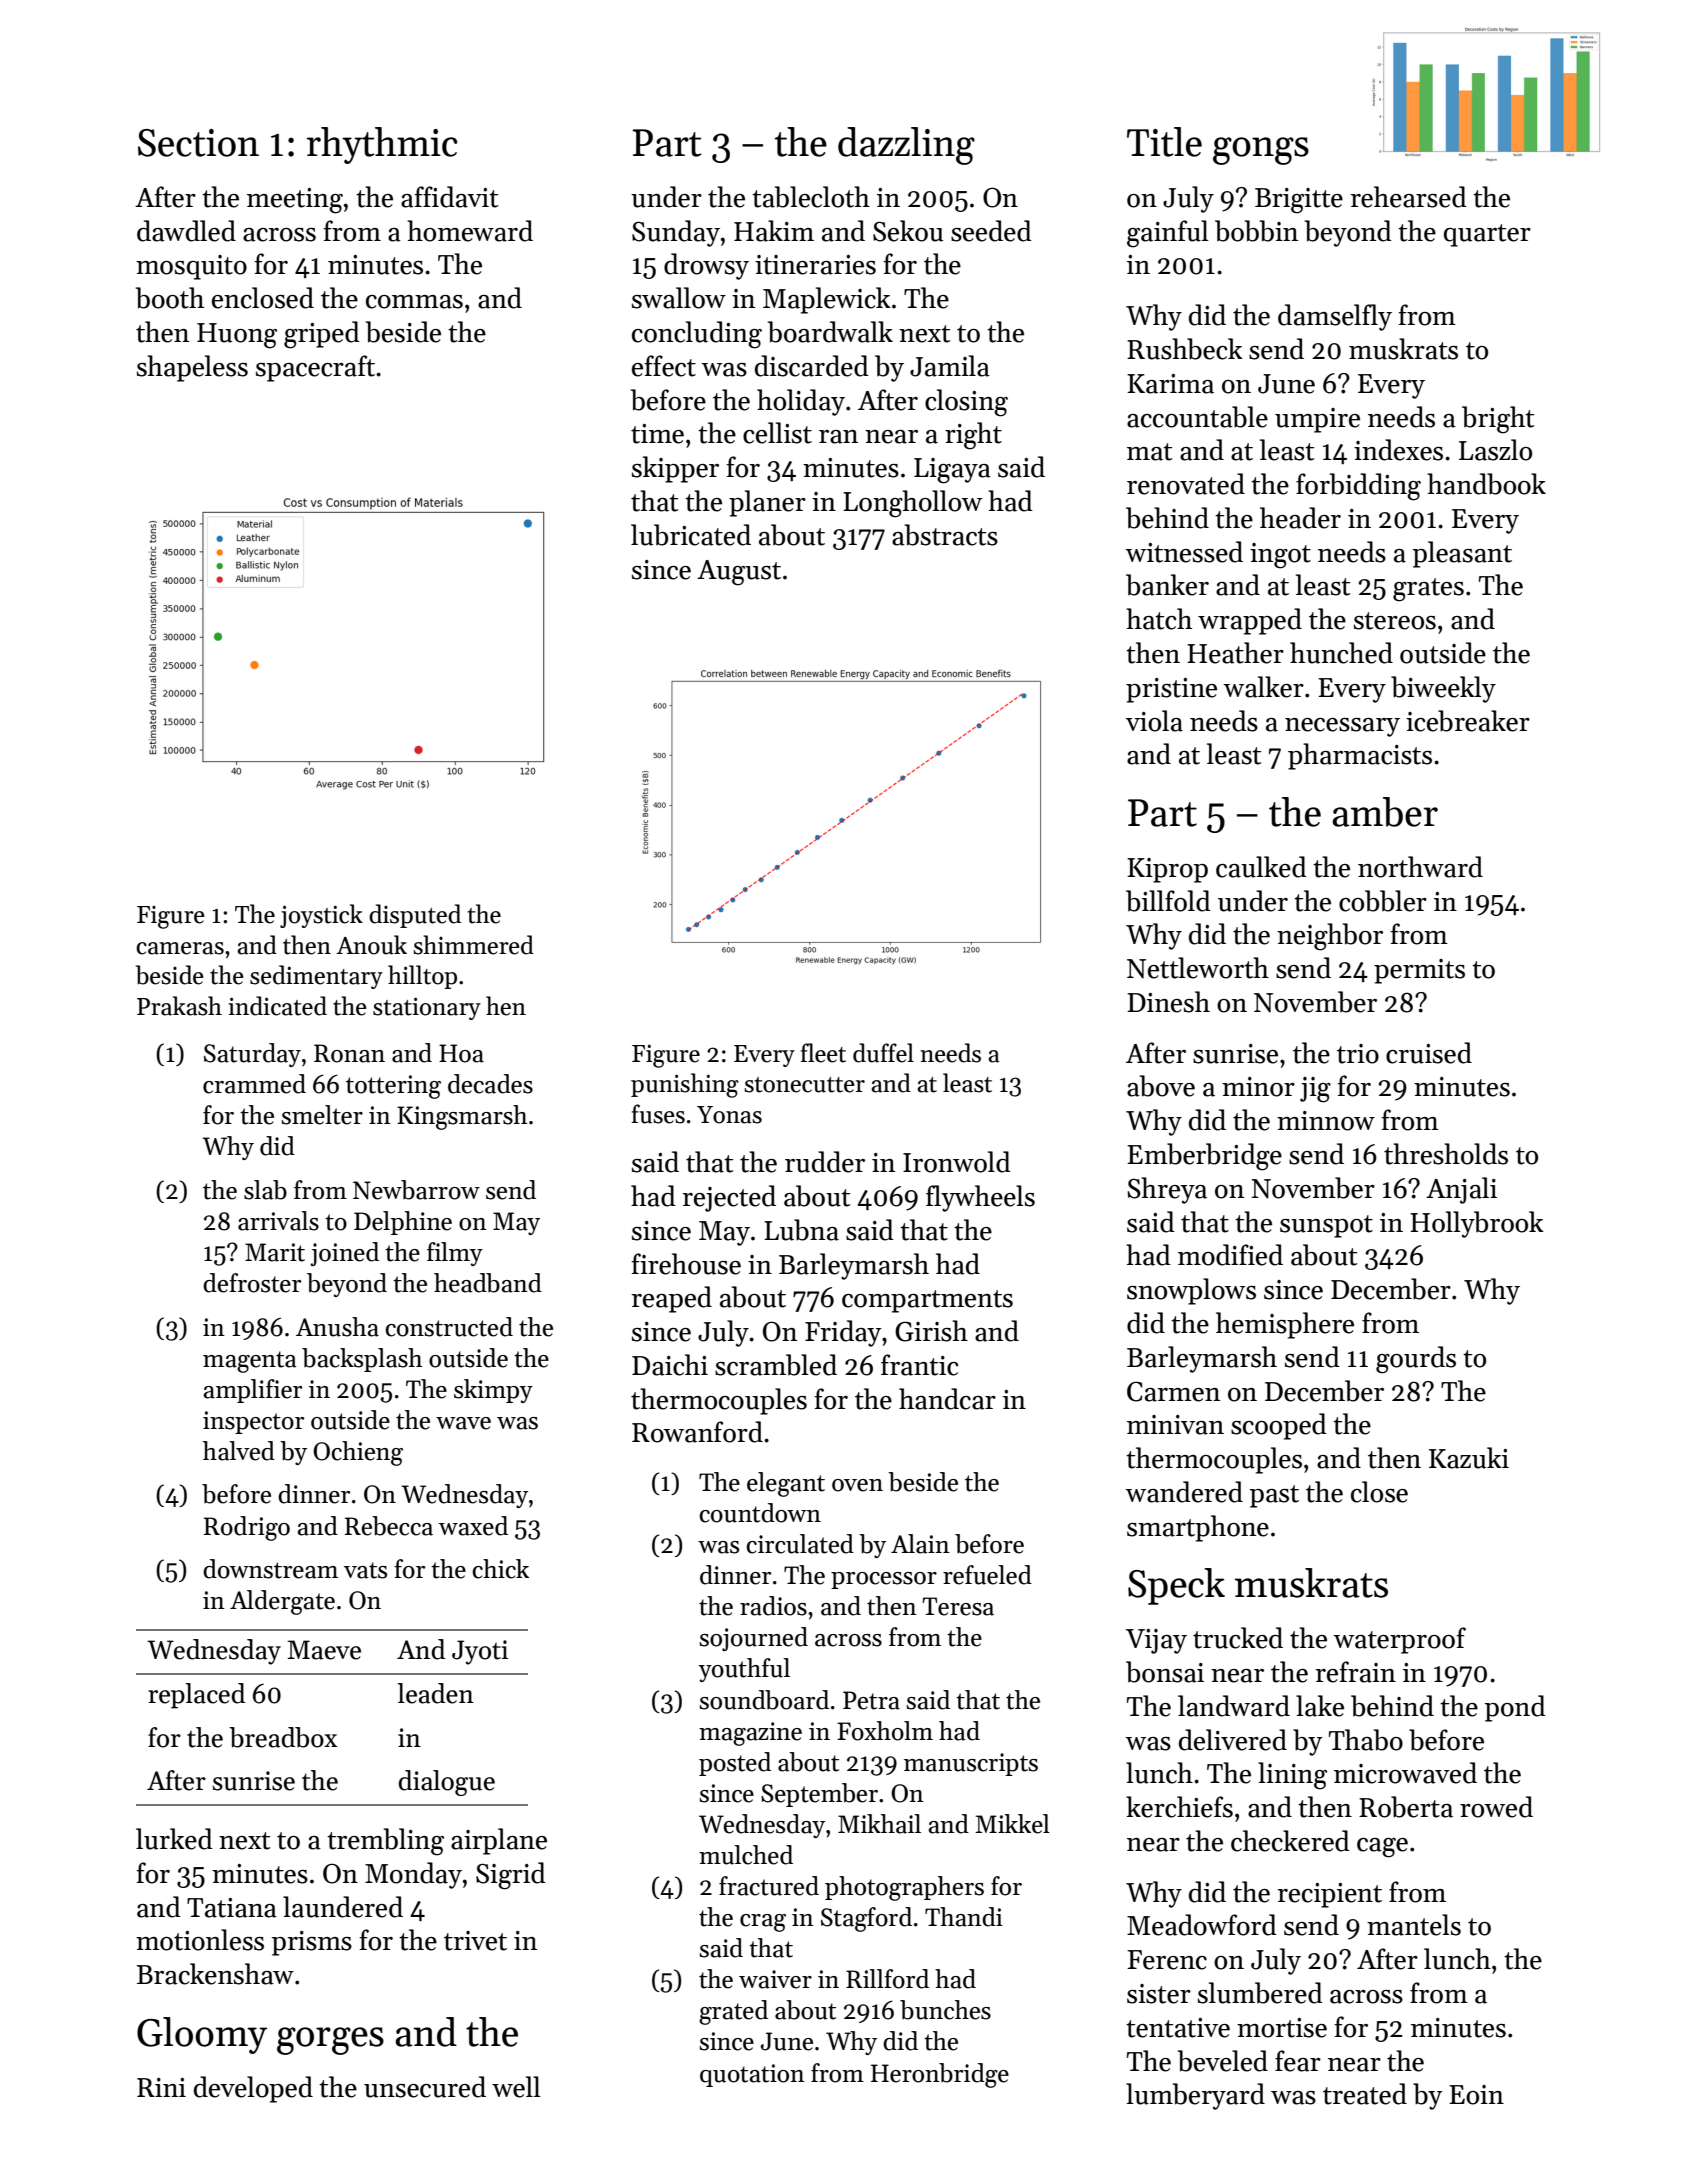 The image size is (1683, 2178). I want to click on Dinesh, so click(1168, 1002).
